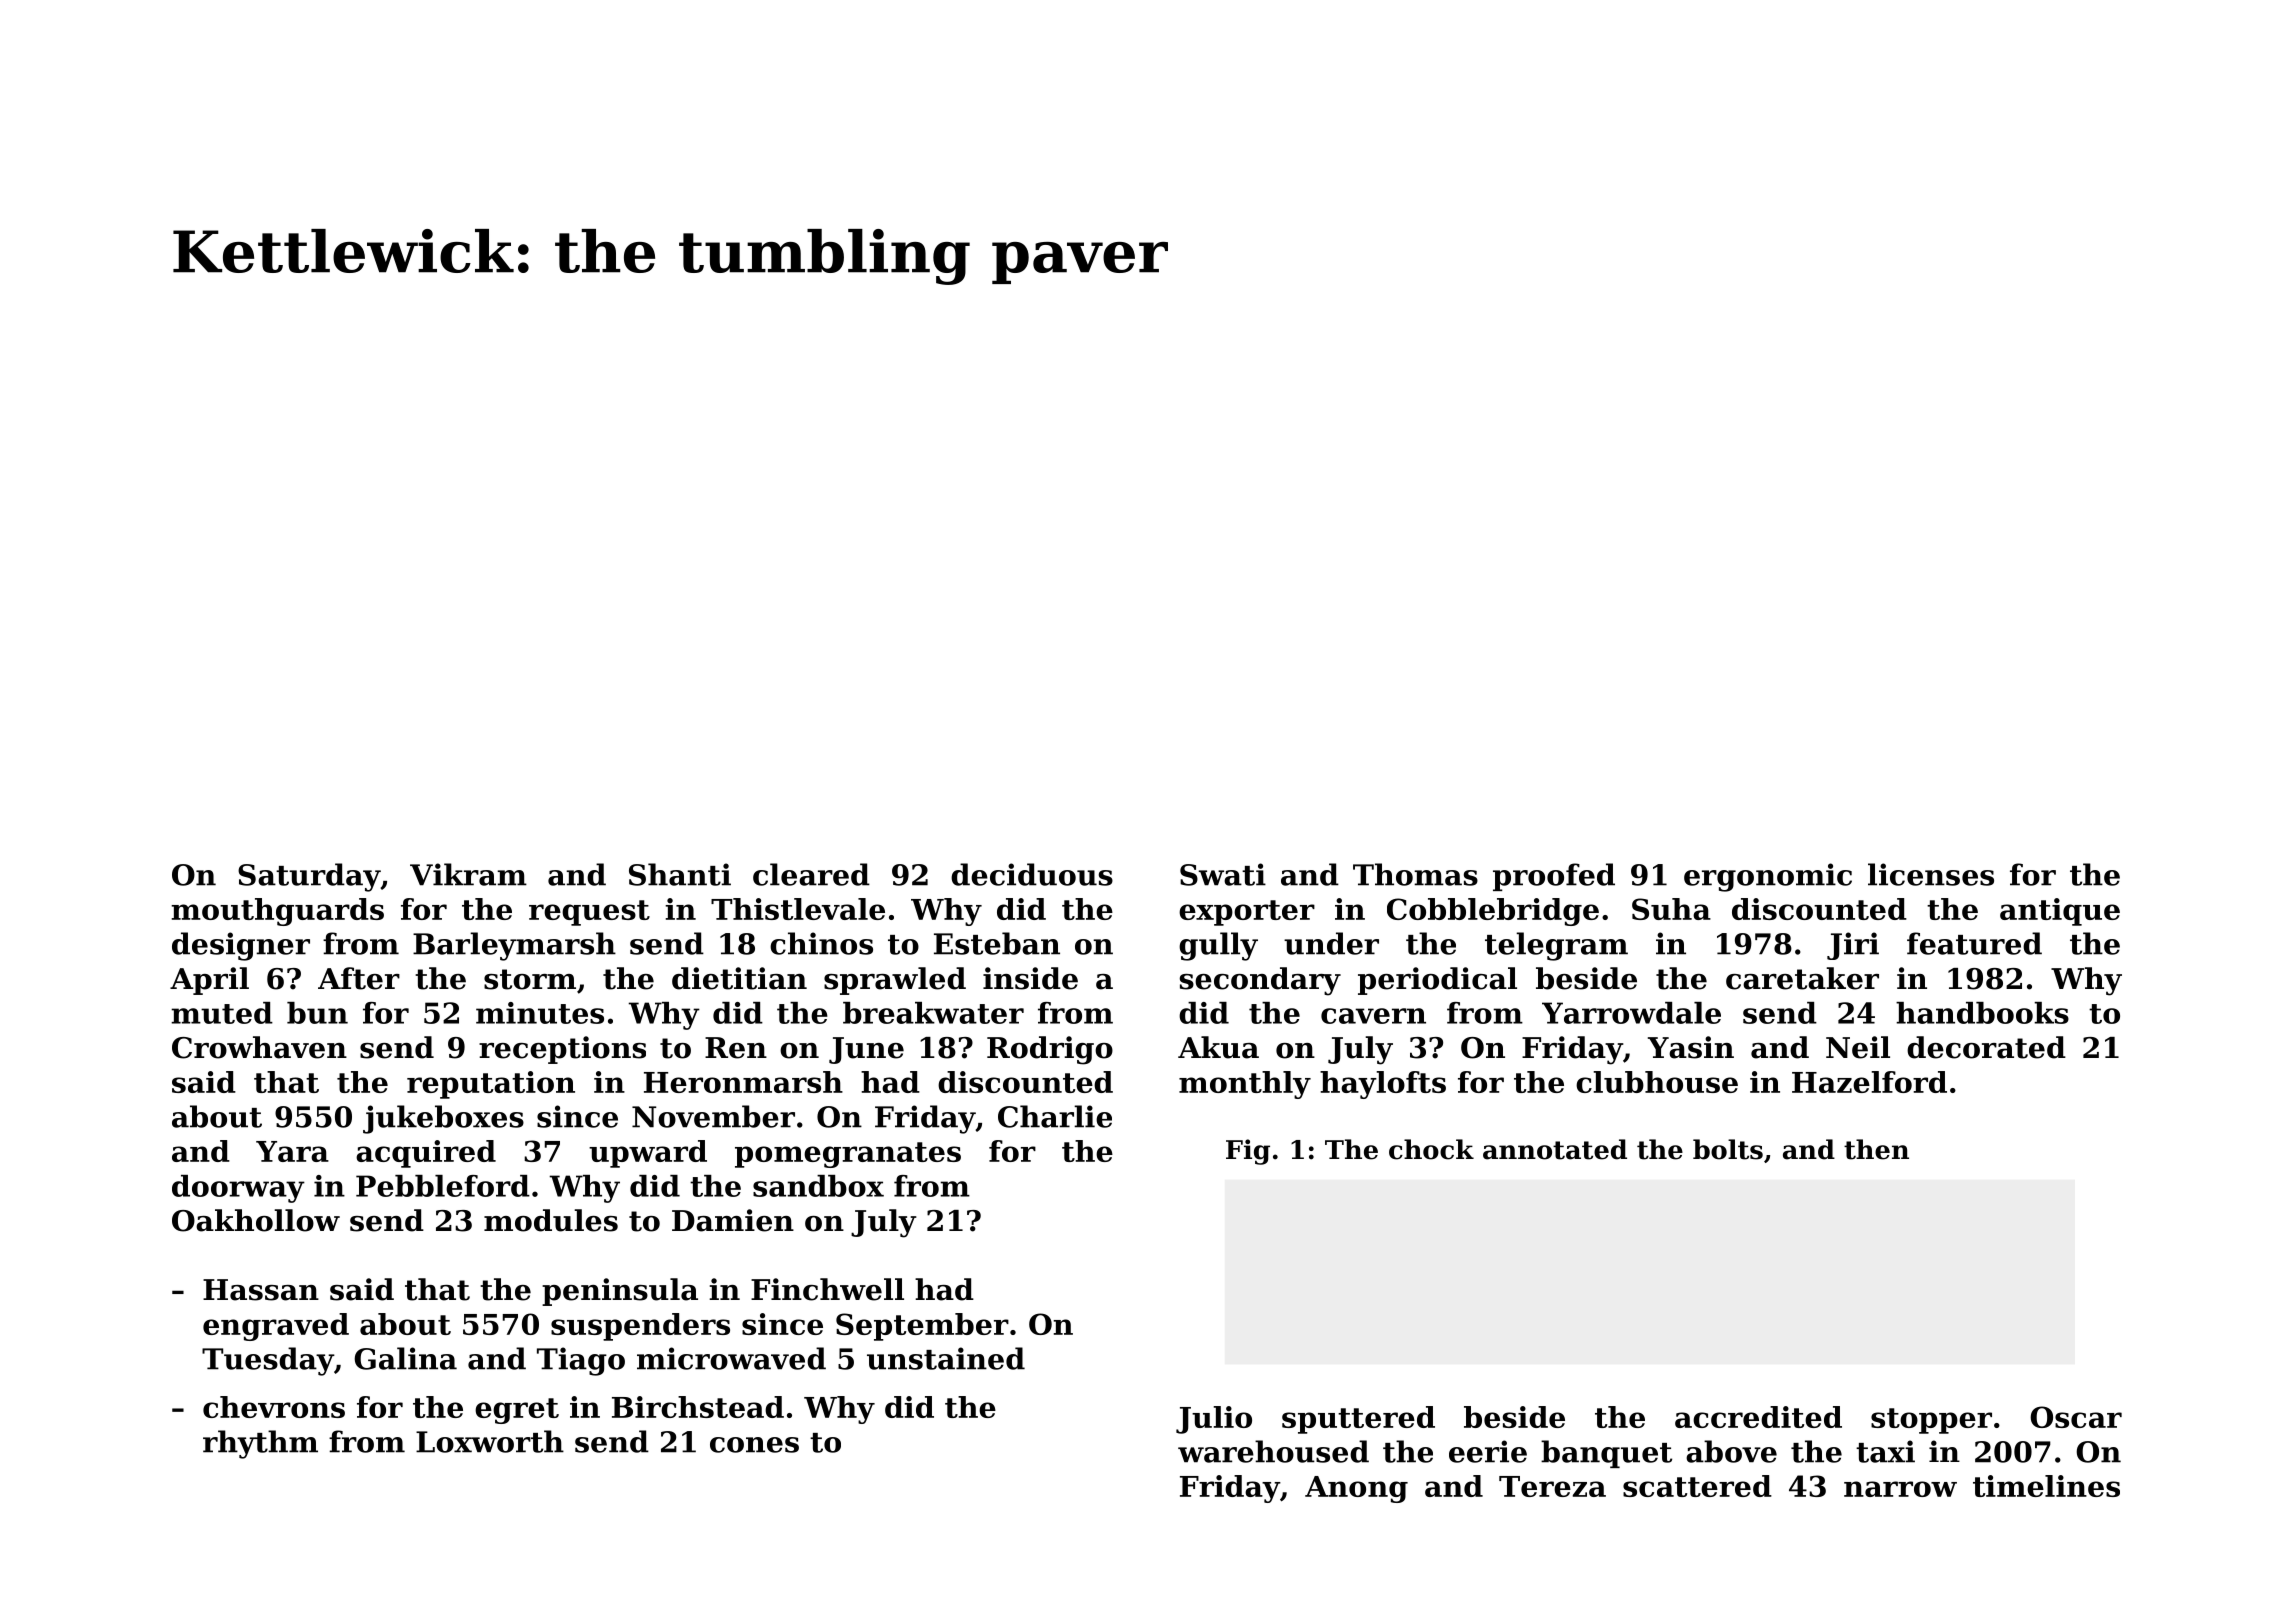 This image has width=2292, height=1620. What do you see at coordinates (1032, 874) in the image?
I see `deciduous` at bounding box center [1032, 874].
